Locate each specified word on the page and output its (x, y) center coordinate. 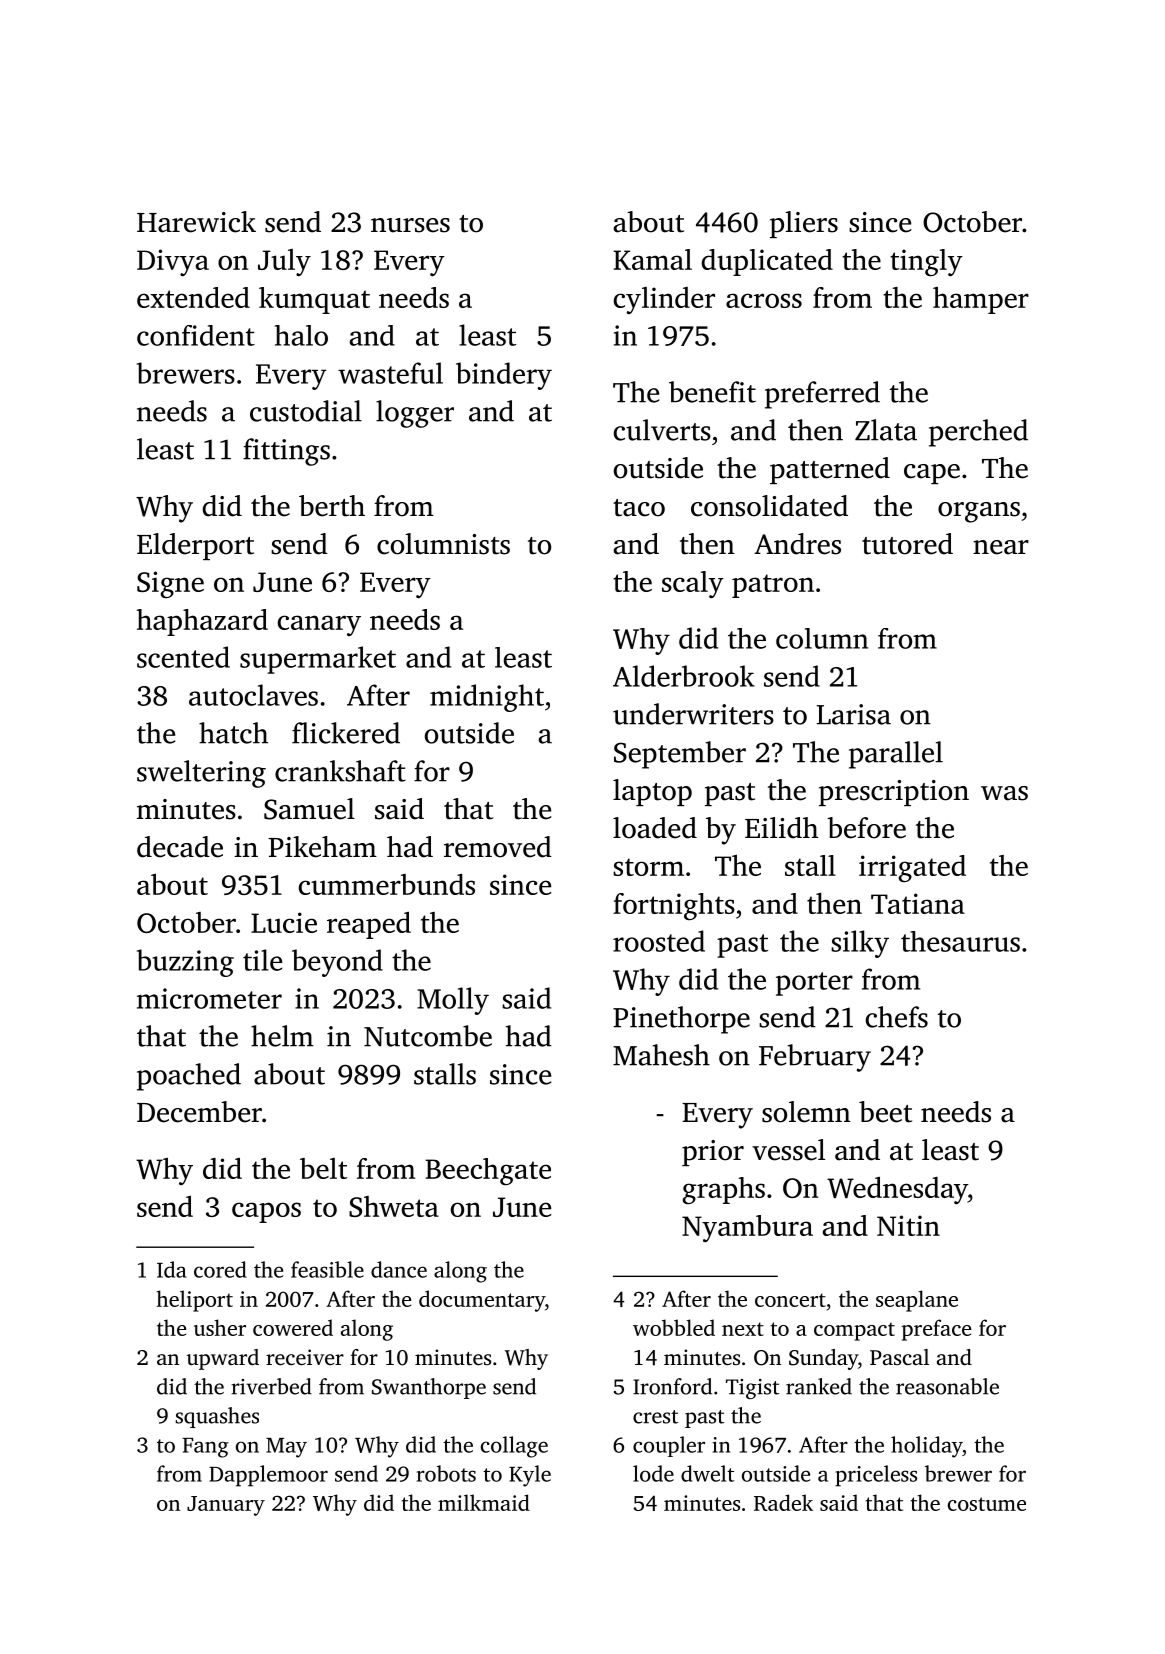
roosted (659, 941)
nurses (410, 225)
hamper (981, 300)
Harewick (196, 222)
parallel (896, 755)
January (226, 1506)
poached (189, 1077)
